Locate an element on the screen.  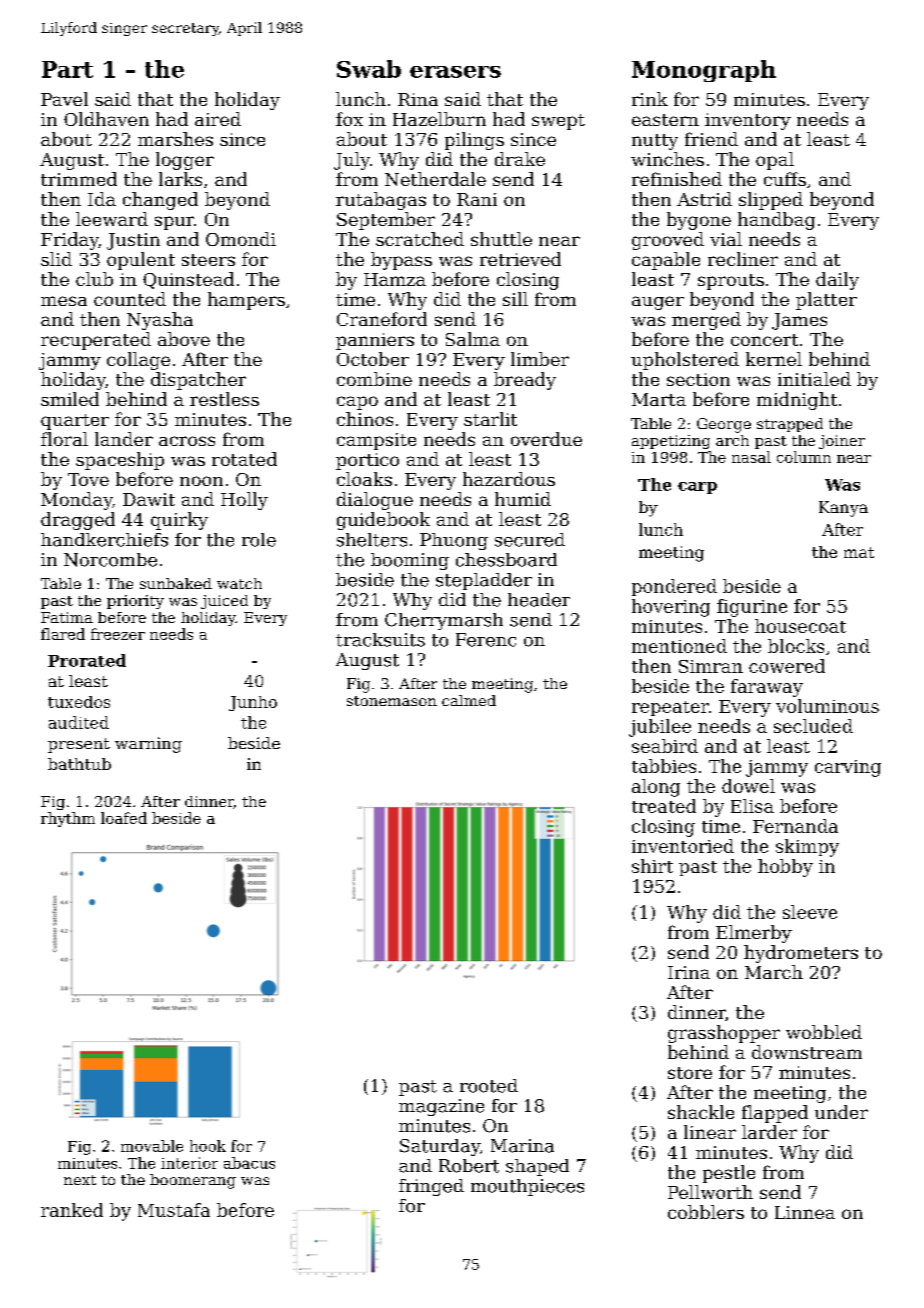
dialogue is located at coordinates (375, 501).
